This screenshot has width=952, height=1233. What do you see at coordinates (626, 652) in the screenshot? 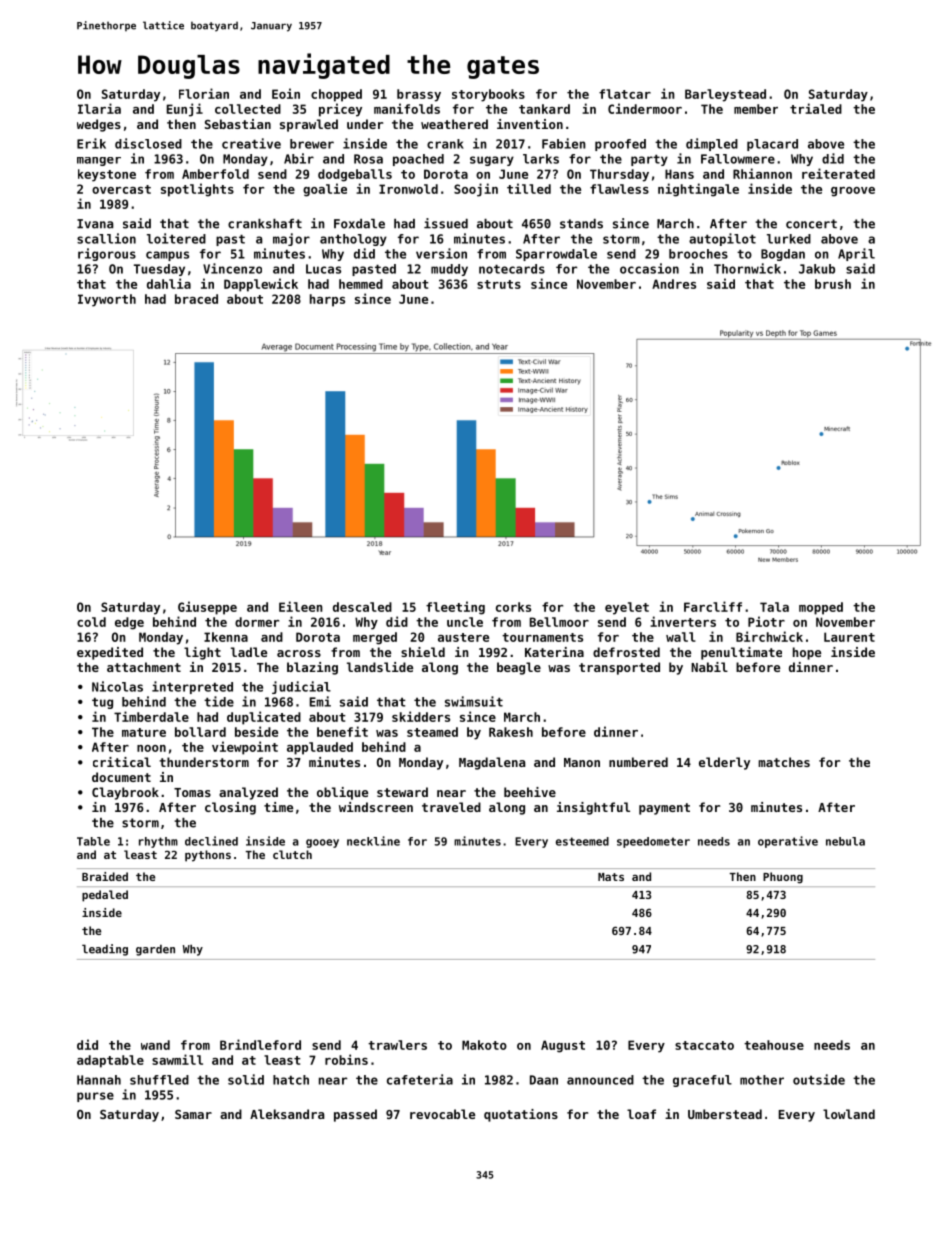
I see `defrosted` at bounding box center [626, 652].
